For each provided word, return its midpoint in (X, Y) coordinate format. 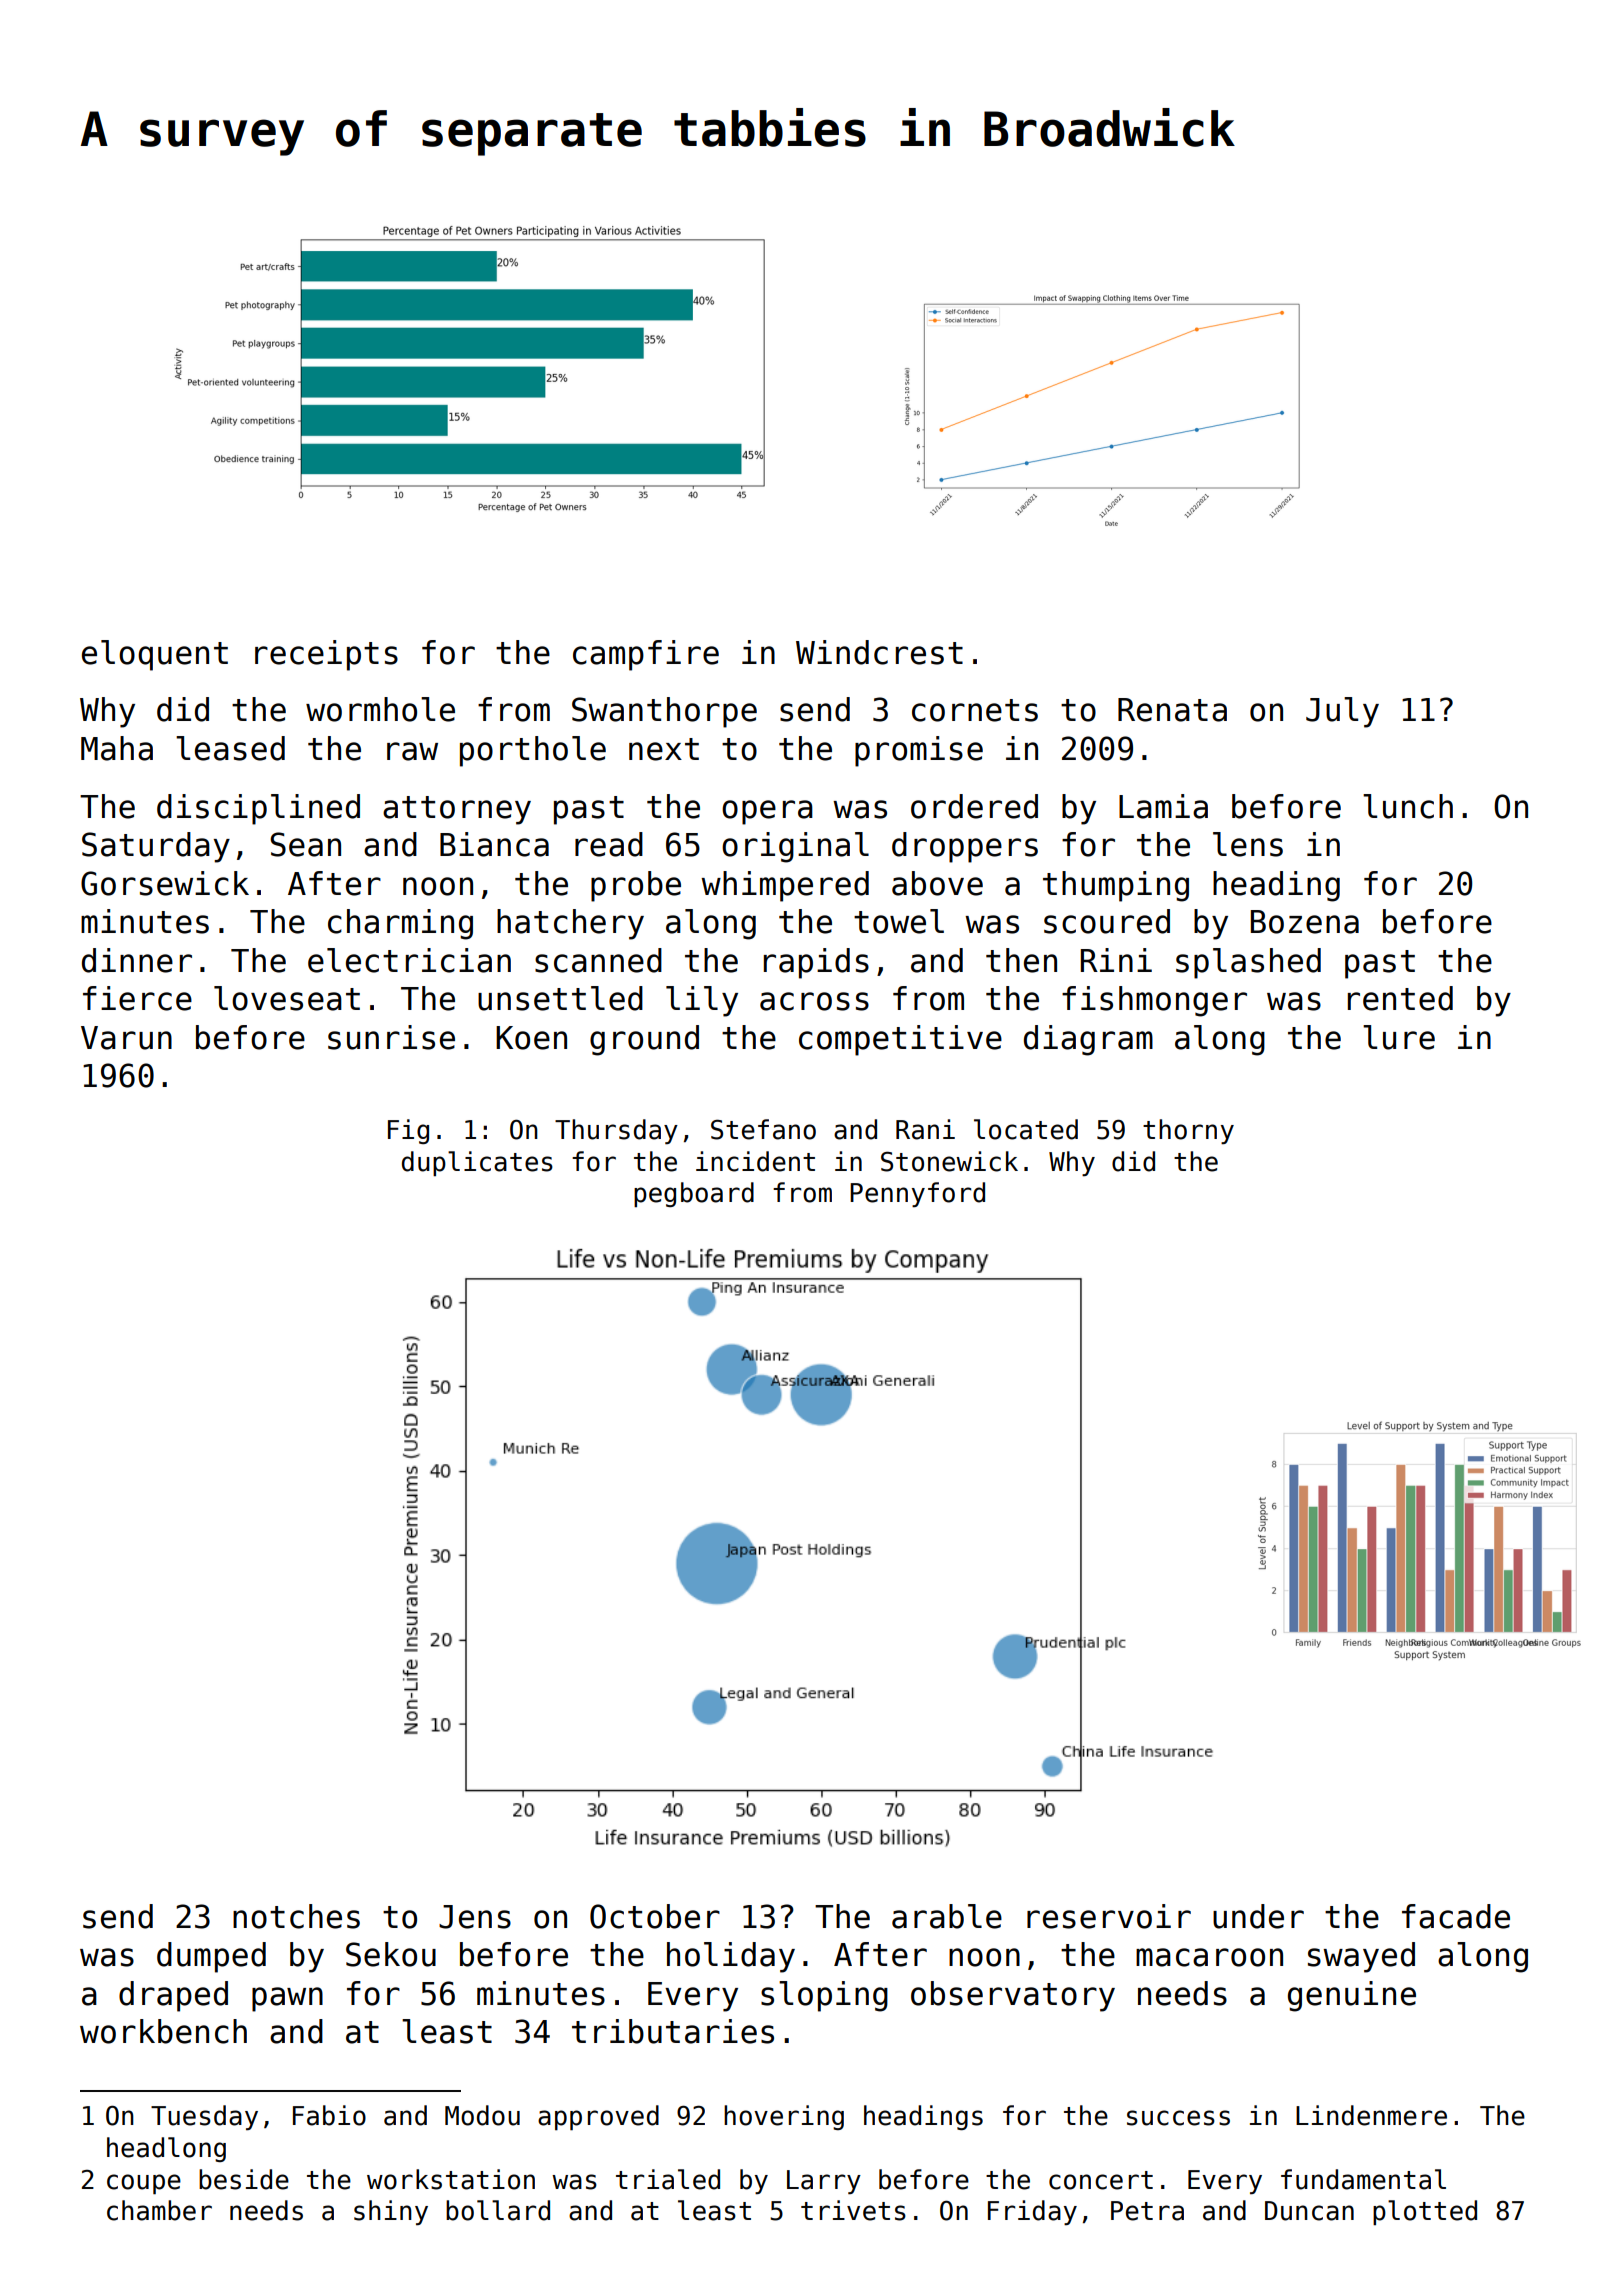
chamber (159, 2210)
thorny (1188, 1131)
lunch (1408, 806)
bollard (498, 2210)
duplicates (477, 1163)
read (609, 844)
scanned (598, 960)
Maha (117, 748)
